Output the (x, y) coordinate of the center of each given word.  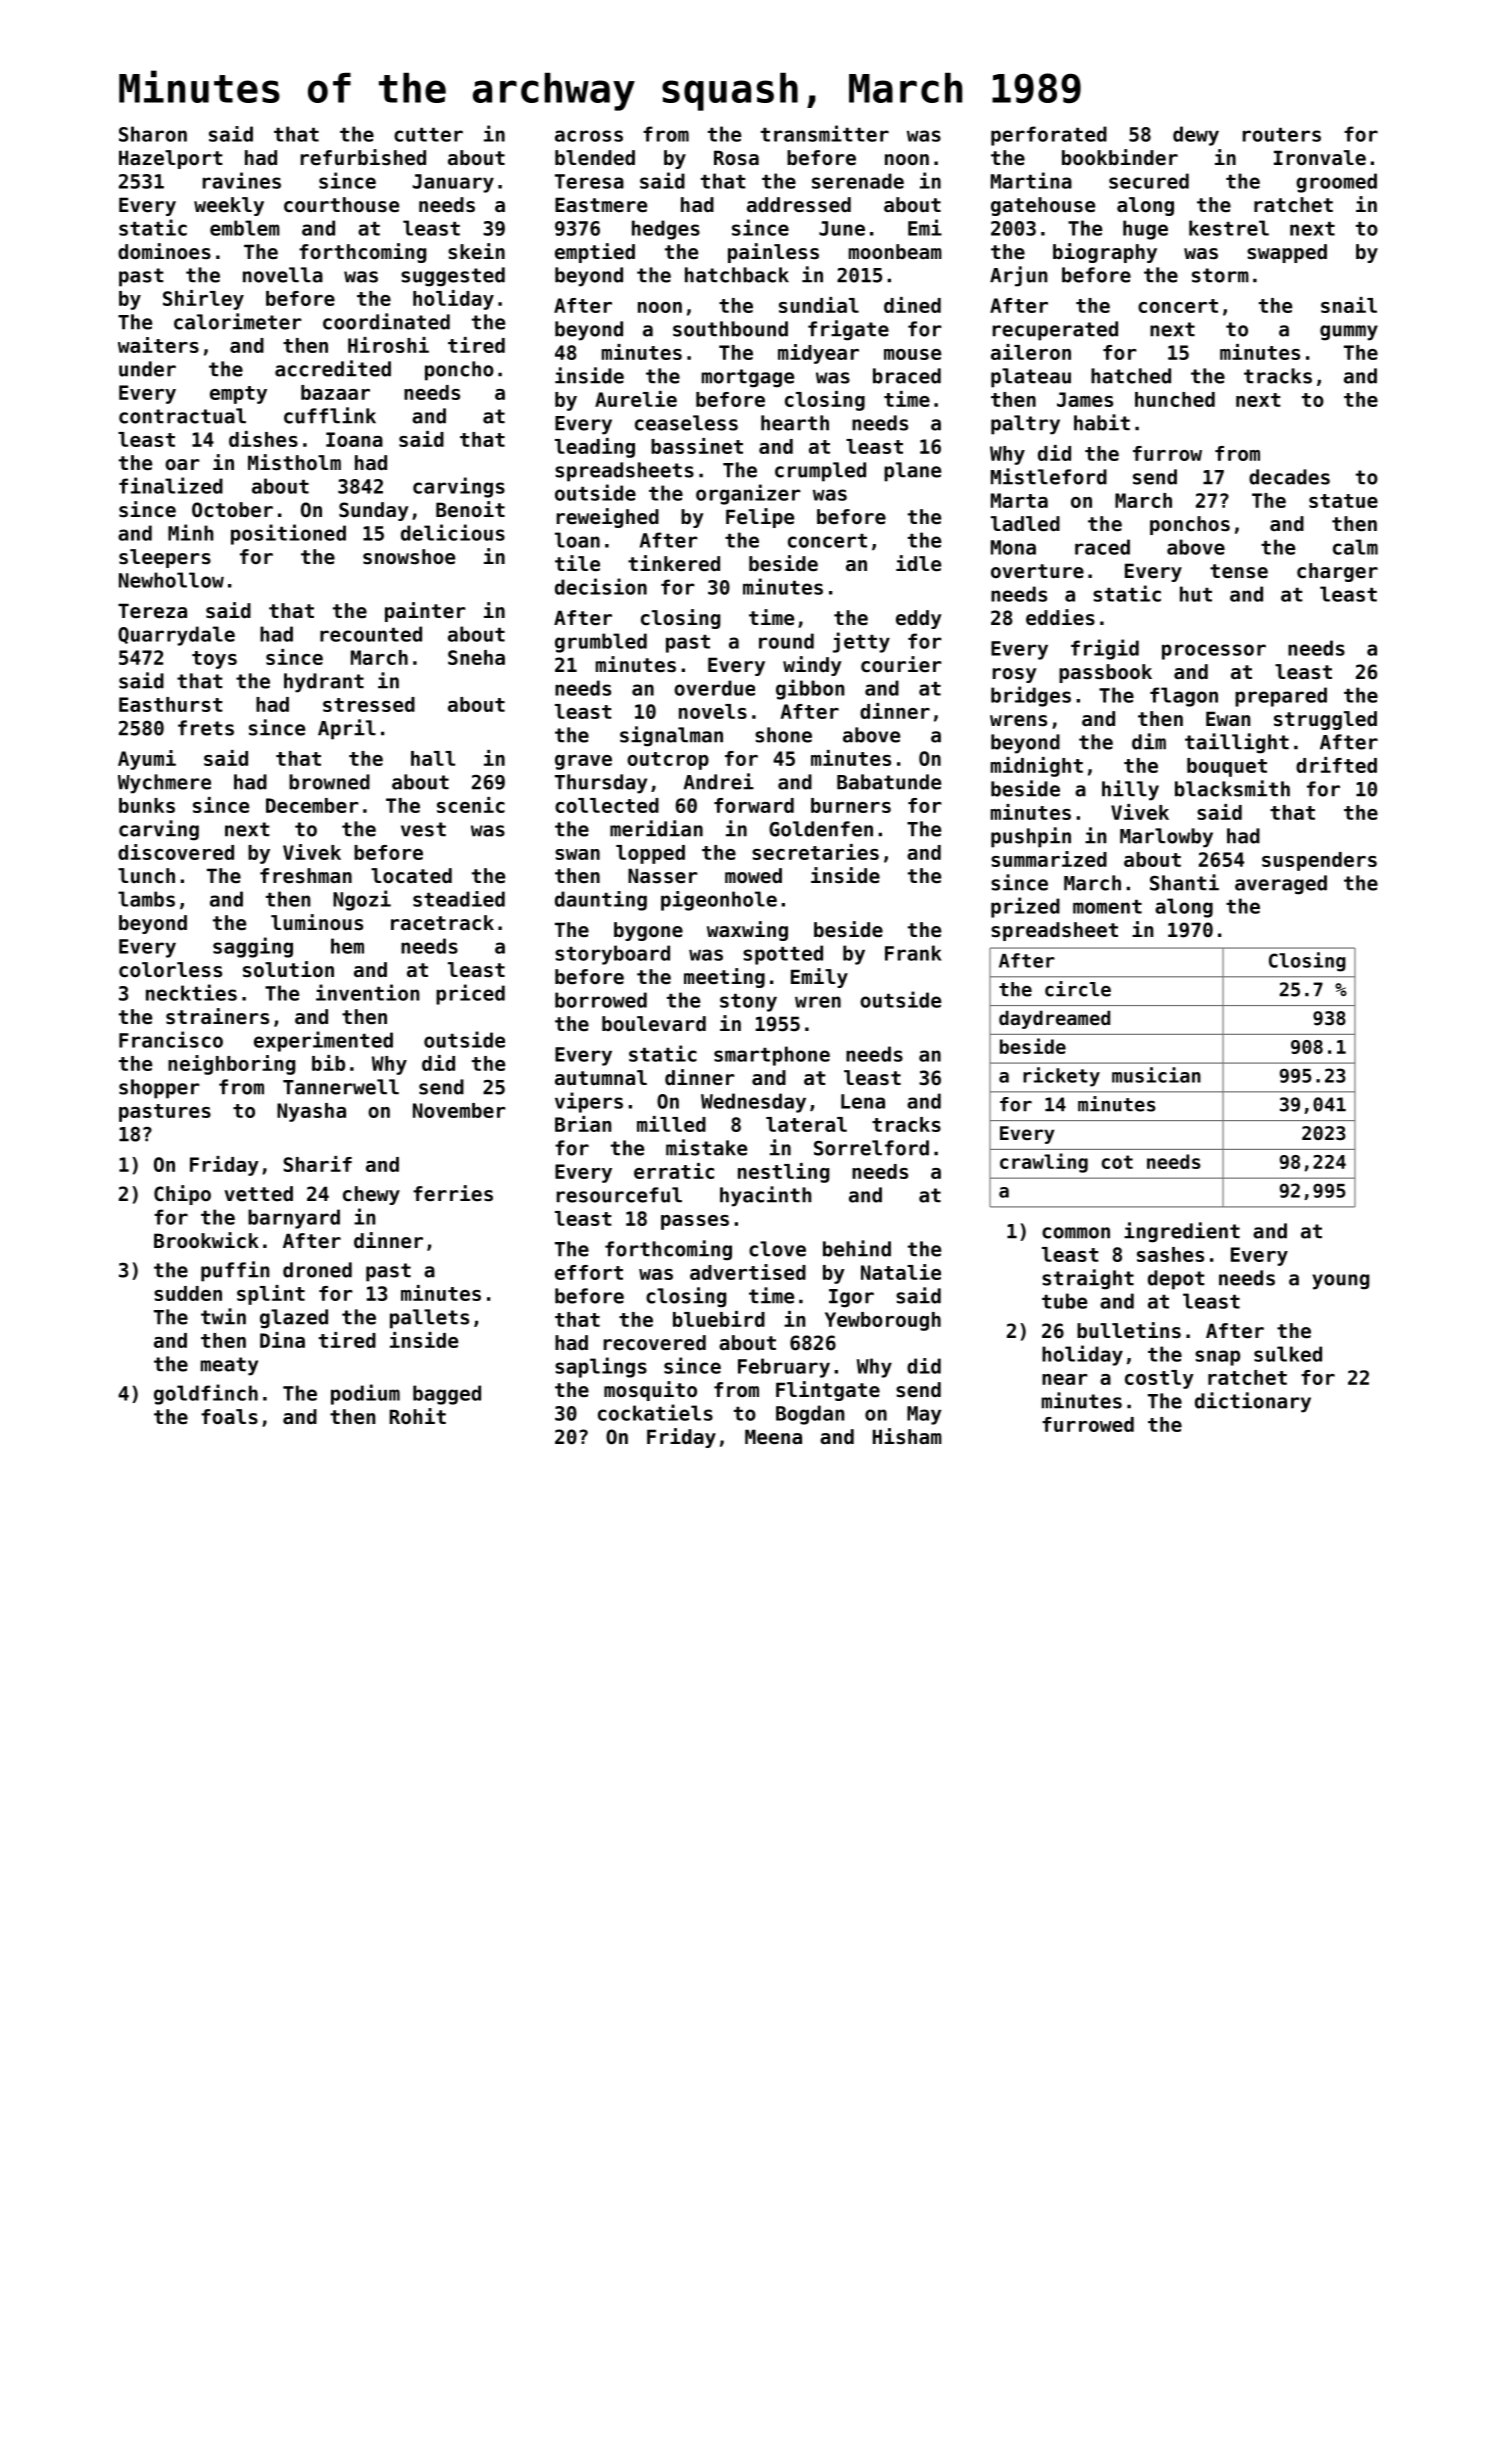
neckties (191, 992)
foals (229, 1417)
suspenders (1319, 861)
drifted (1336, 765)
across (589, 136)
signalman (671, 736)
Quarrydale (176, 636)
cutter (428, 135)
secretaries (815, 852)
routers (1282, 135)
